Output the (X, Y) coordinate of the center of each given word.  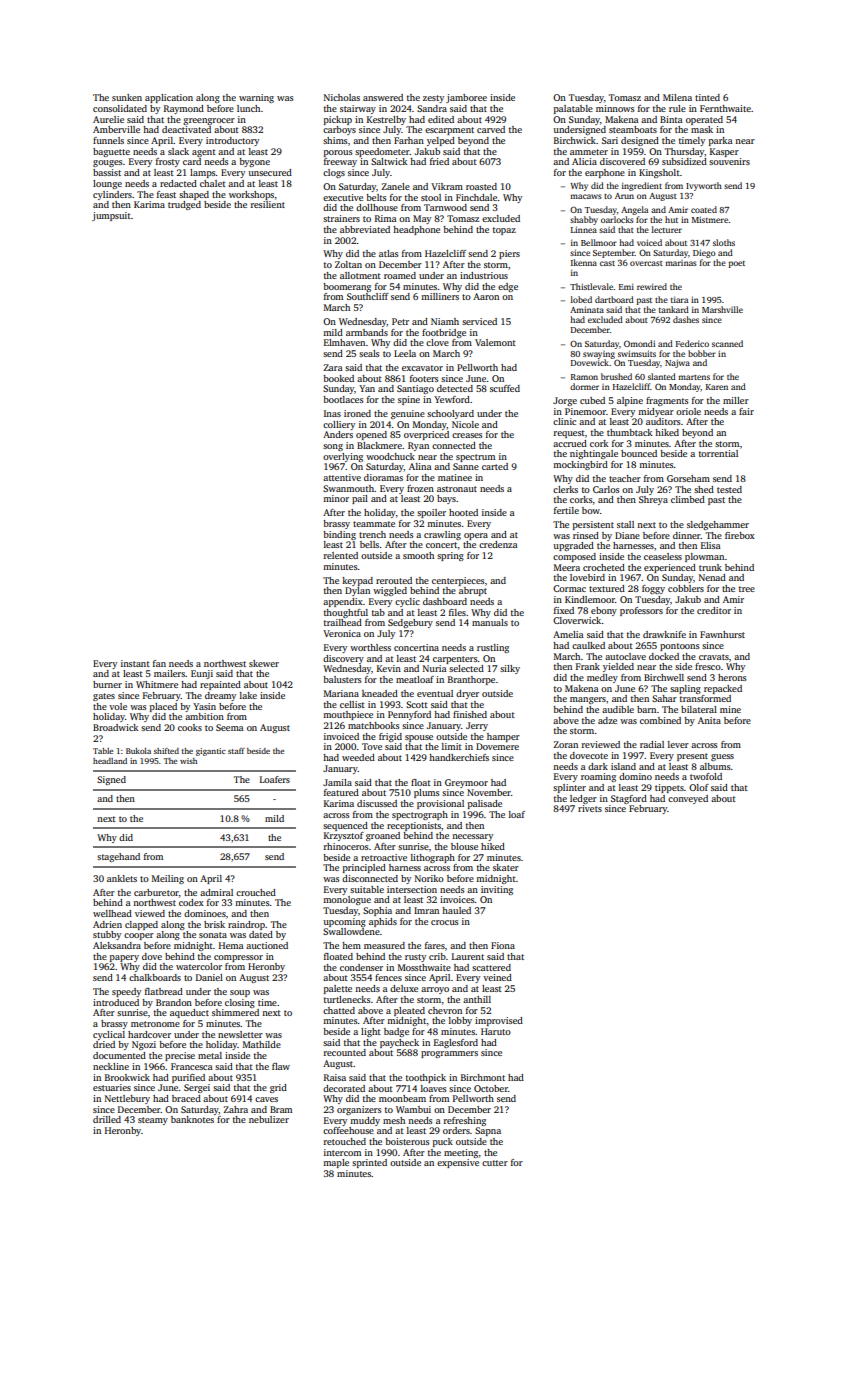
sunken (127, 97)
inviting (497, 890)
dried (104, 1044)
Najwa (677, 363)
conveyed (688, 799)
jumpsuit (111, 216)
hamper (503, 737)
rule (677, 108)
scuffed (505, 388)
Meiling (168, 879)
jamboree (466, 98)
